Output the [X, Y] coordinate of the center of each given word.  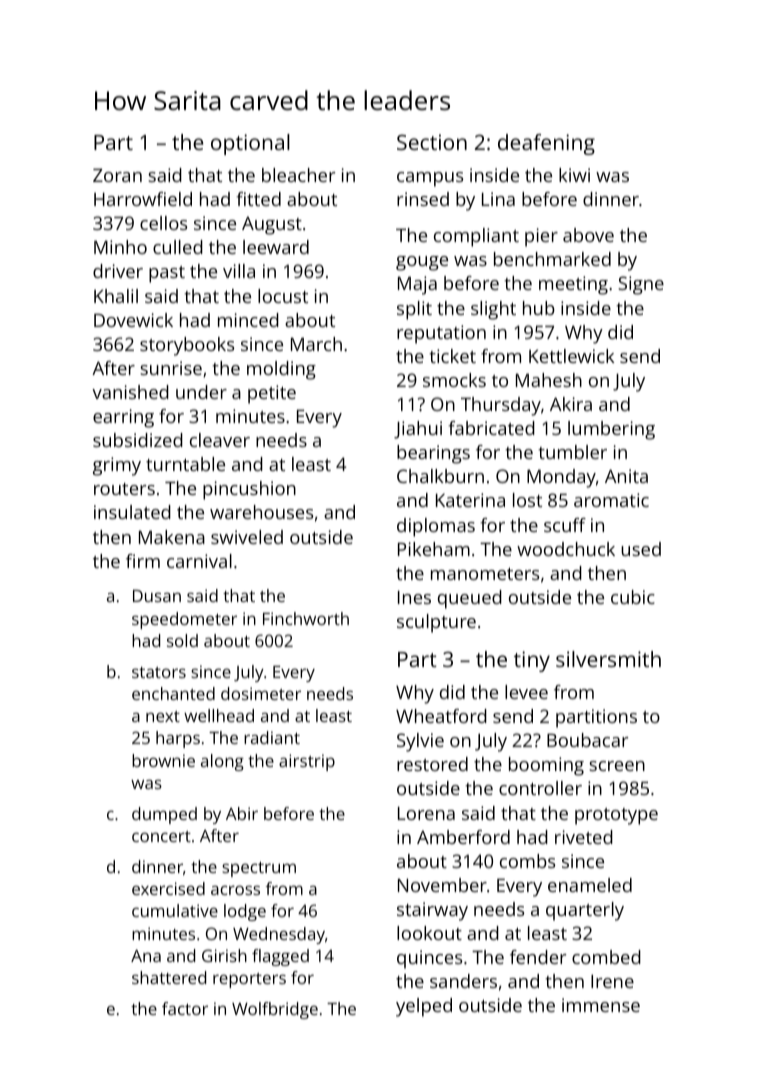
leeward [276, 247]
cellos [163, 223]
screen [617, 766]
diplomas [436, 527]
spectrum [259, 869]
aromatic [611, 500]
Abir [242, 813]
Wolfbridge [275, 1010]
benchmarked [552, 259]
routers [124, 489]
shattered [169, 977]
